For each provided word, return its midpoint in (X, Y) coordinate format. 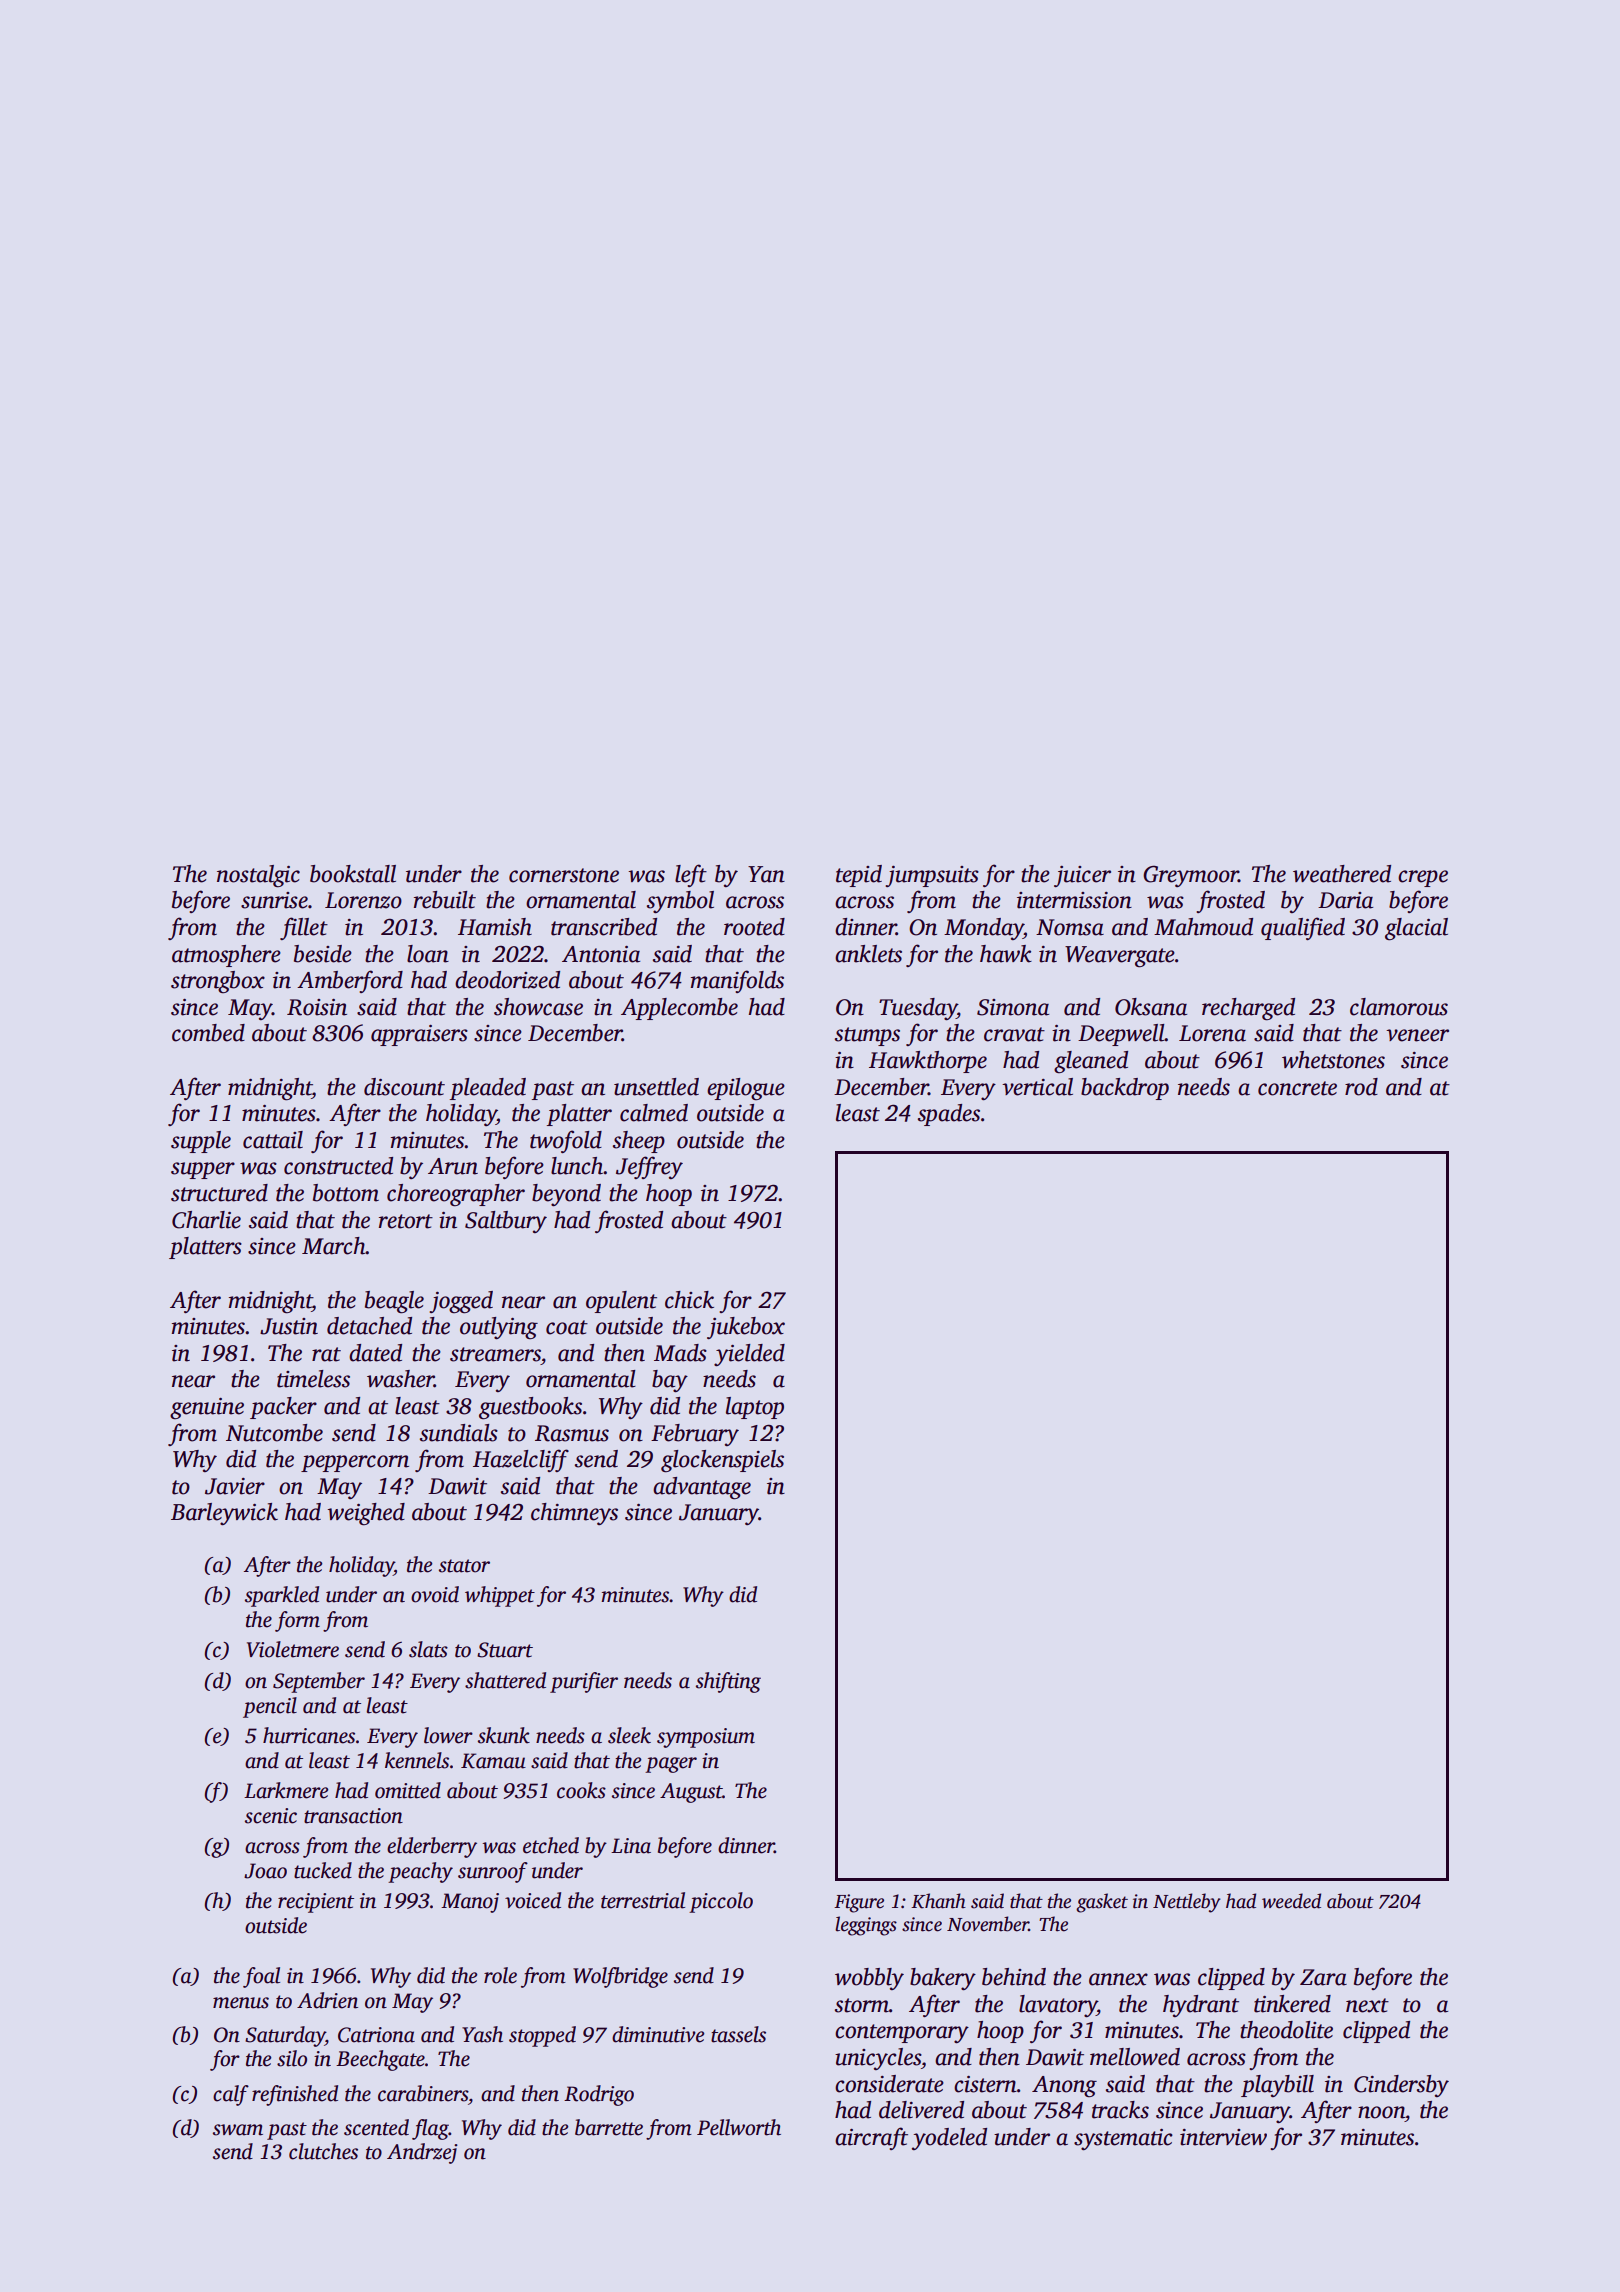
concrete (1297, 1088)
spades (949, 1115)
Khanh (938, 1901)
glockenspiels (722, 1461)
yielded (749, 1355)
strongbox (218, 982)
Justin (289, 1326)
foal (261, 1977)
